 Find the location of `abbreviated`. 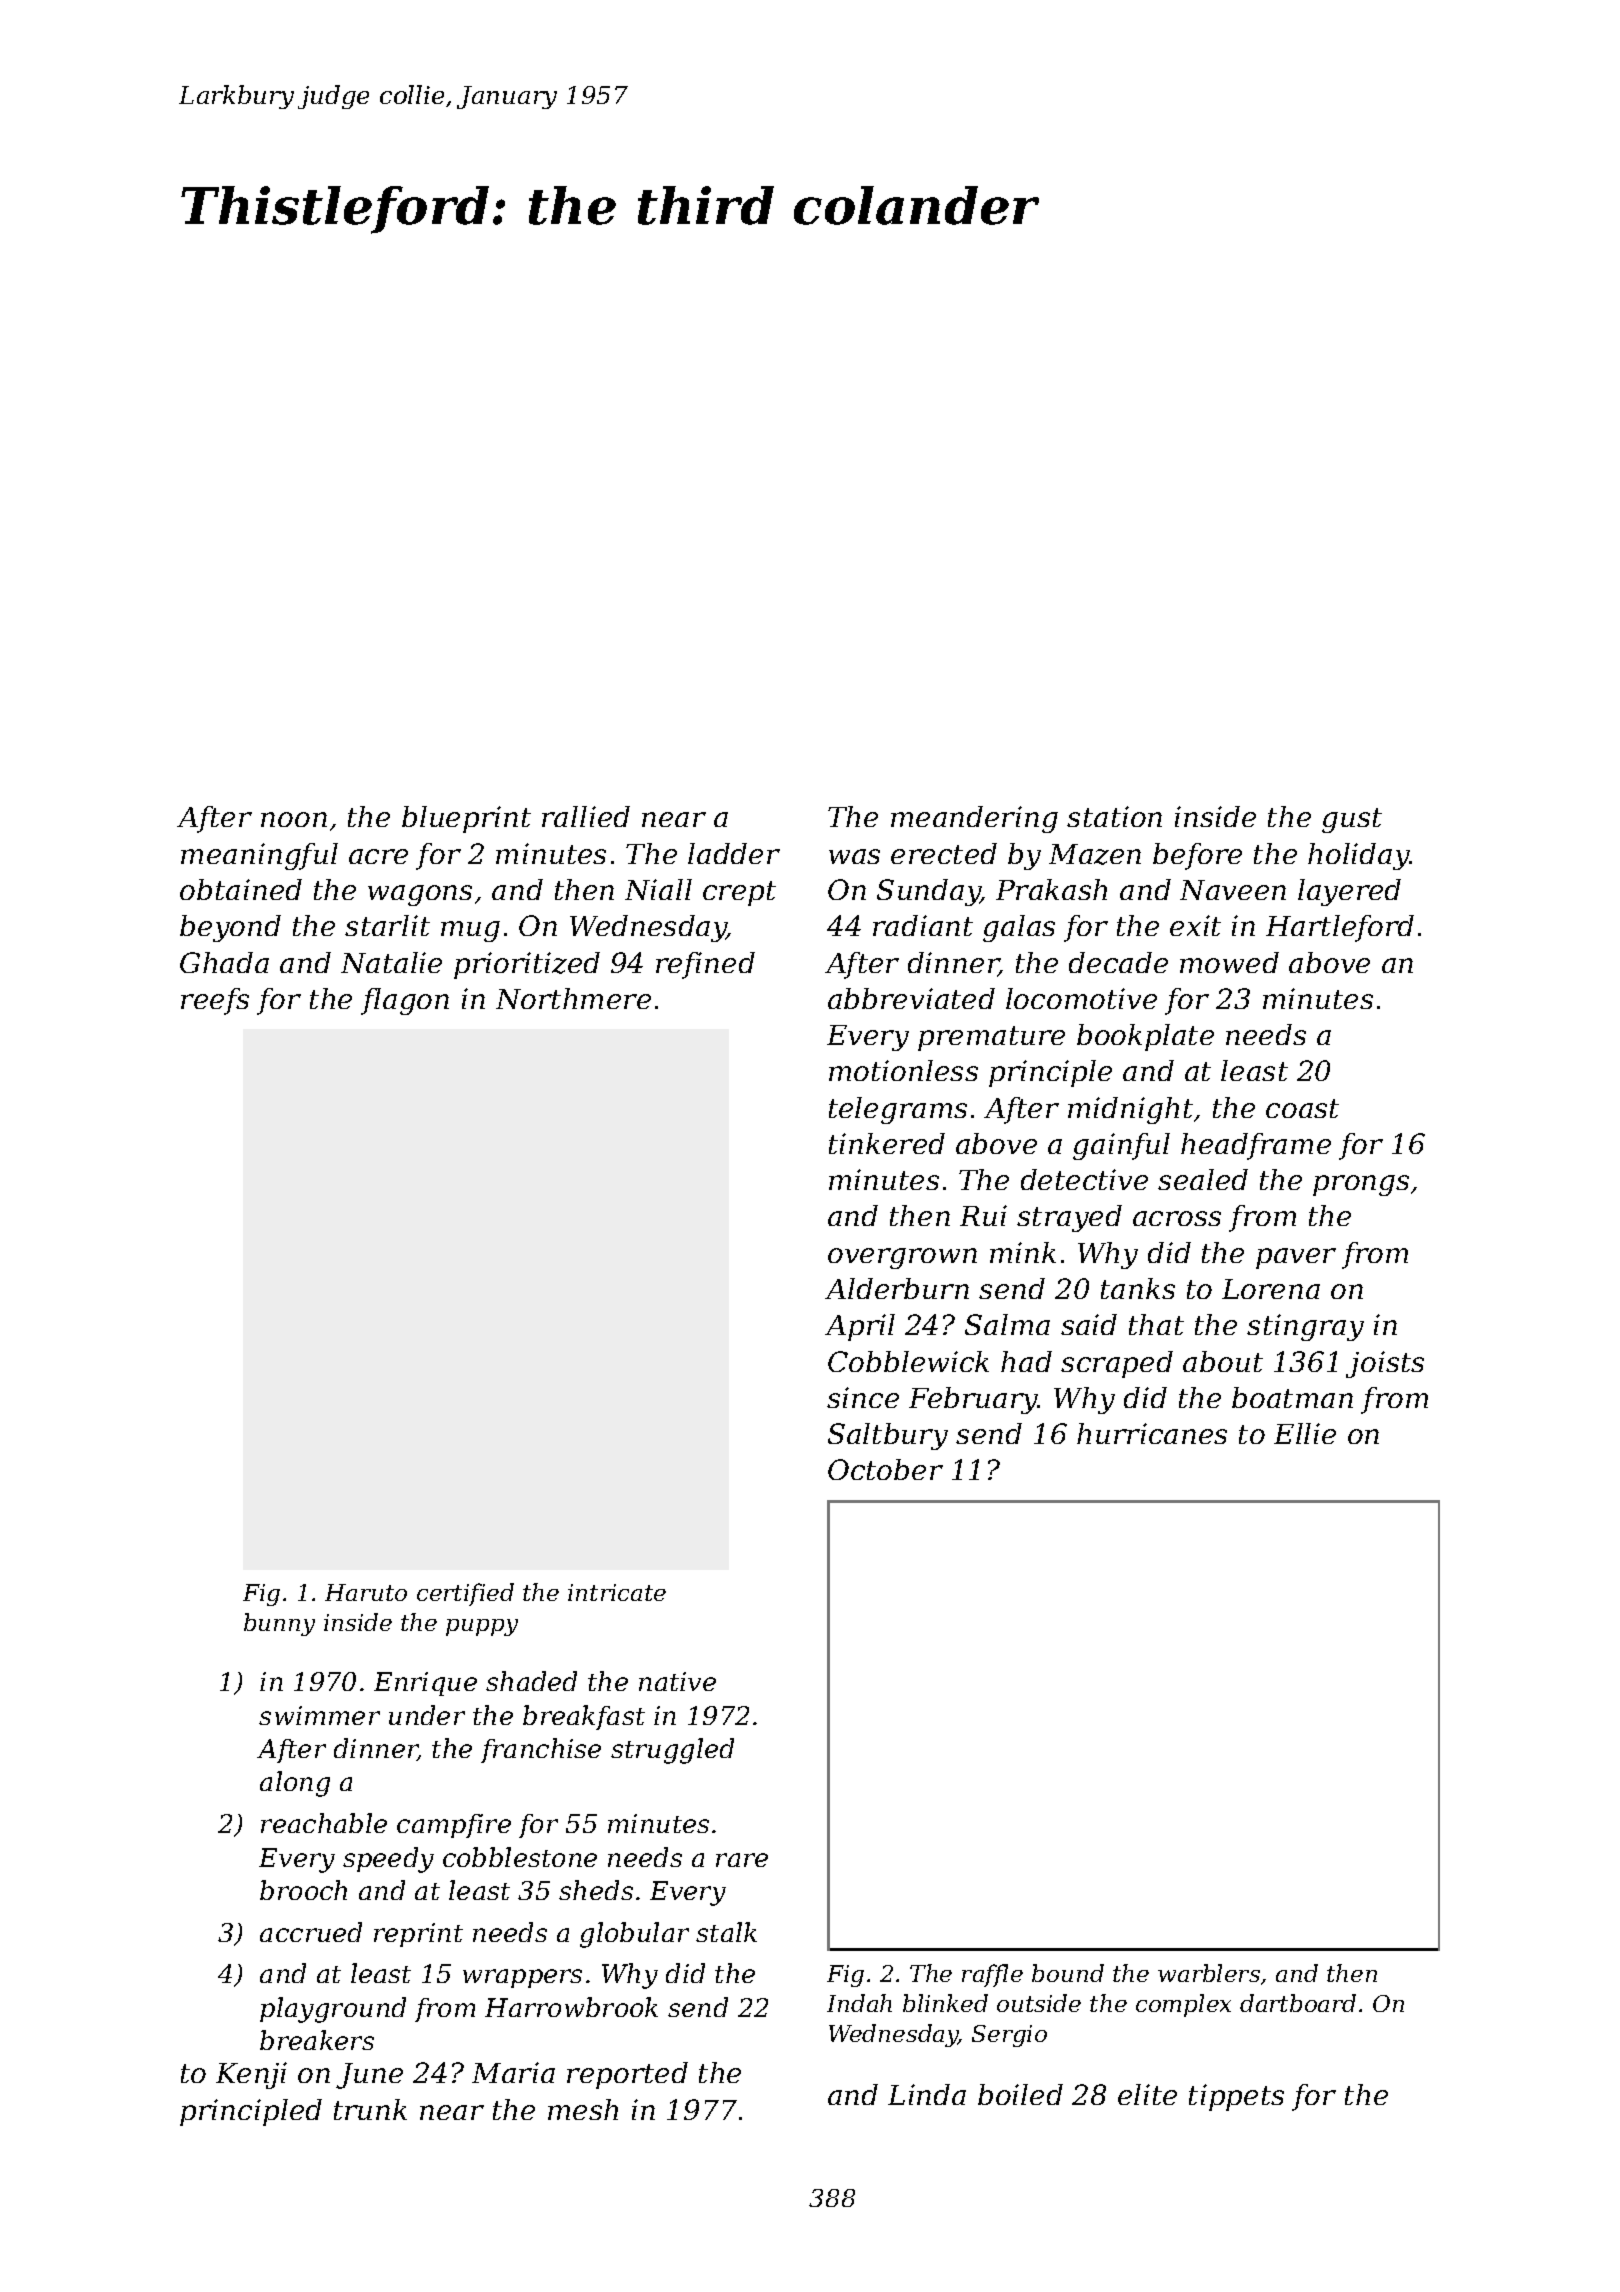

abbreviated is located at coordinates (911, 998).
